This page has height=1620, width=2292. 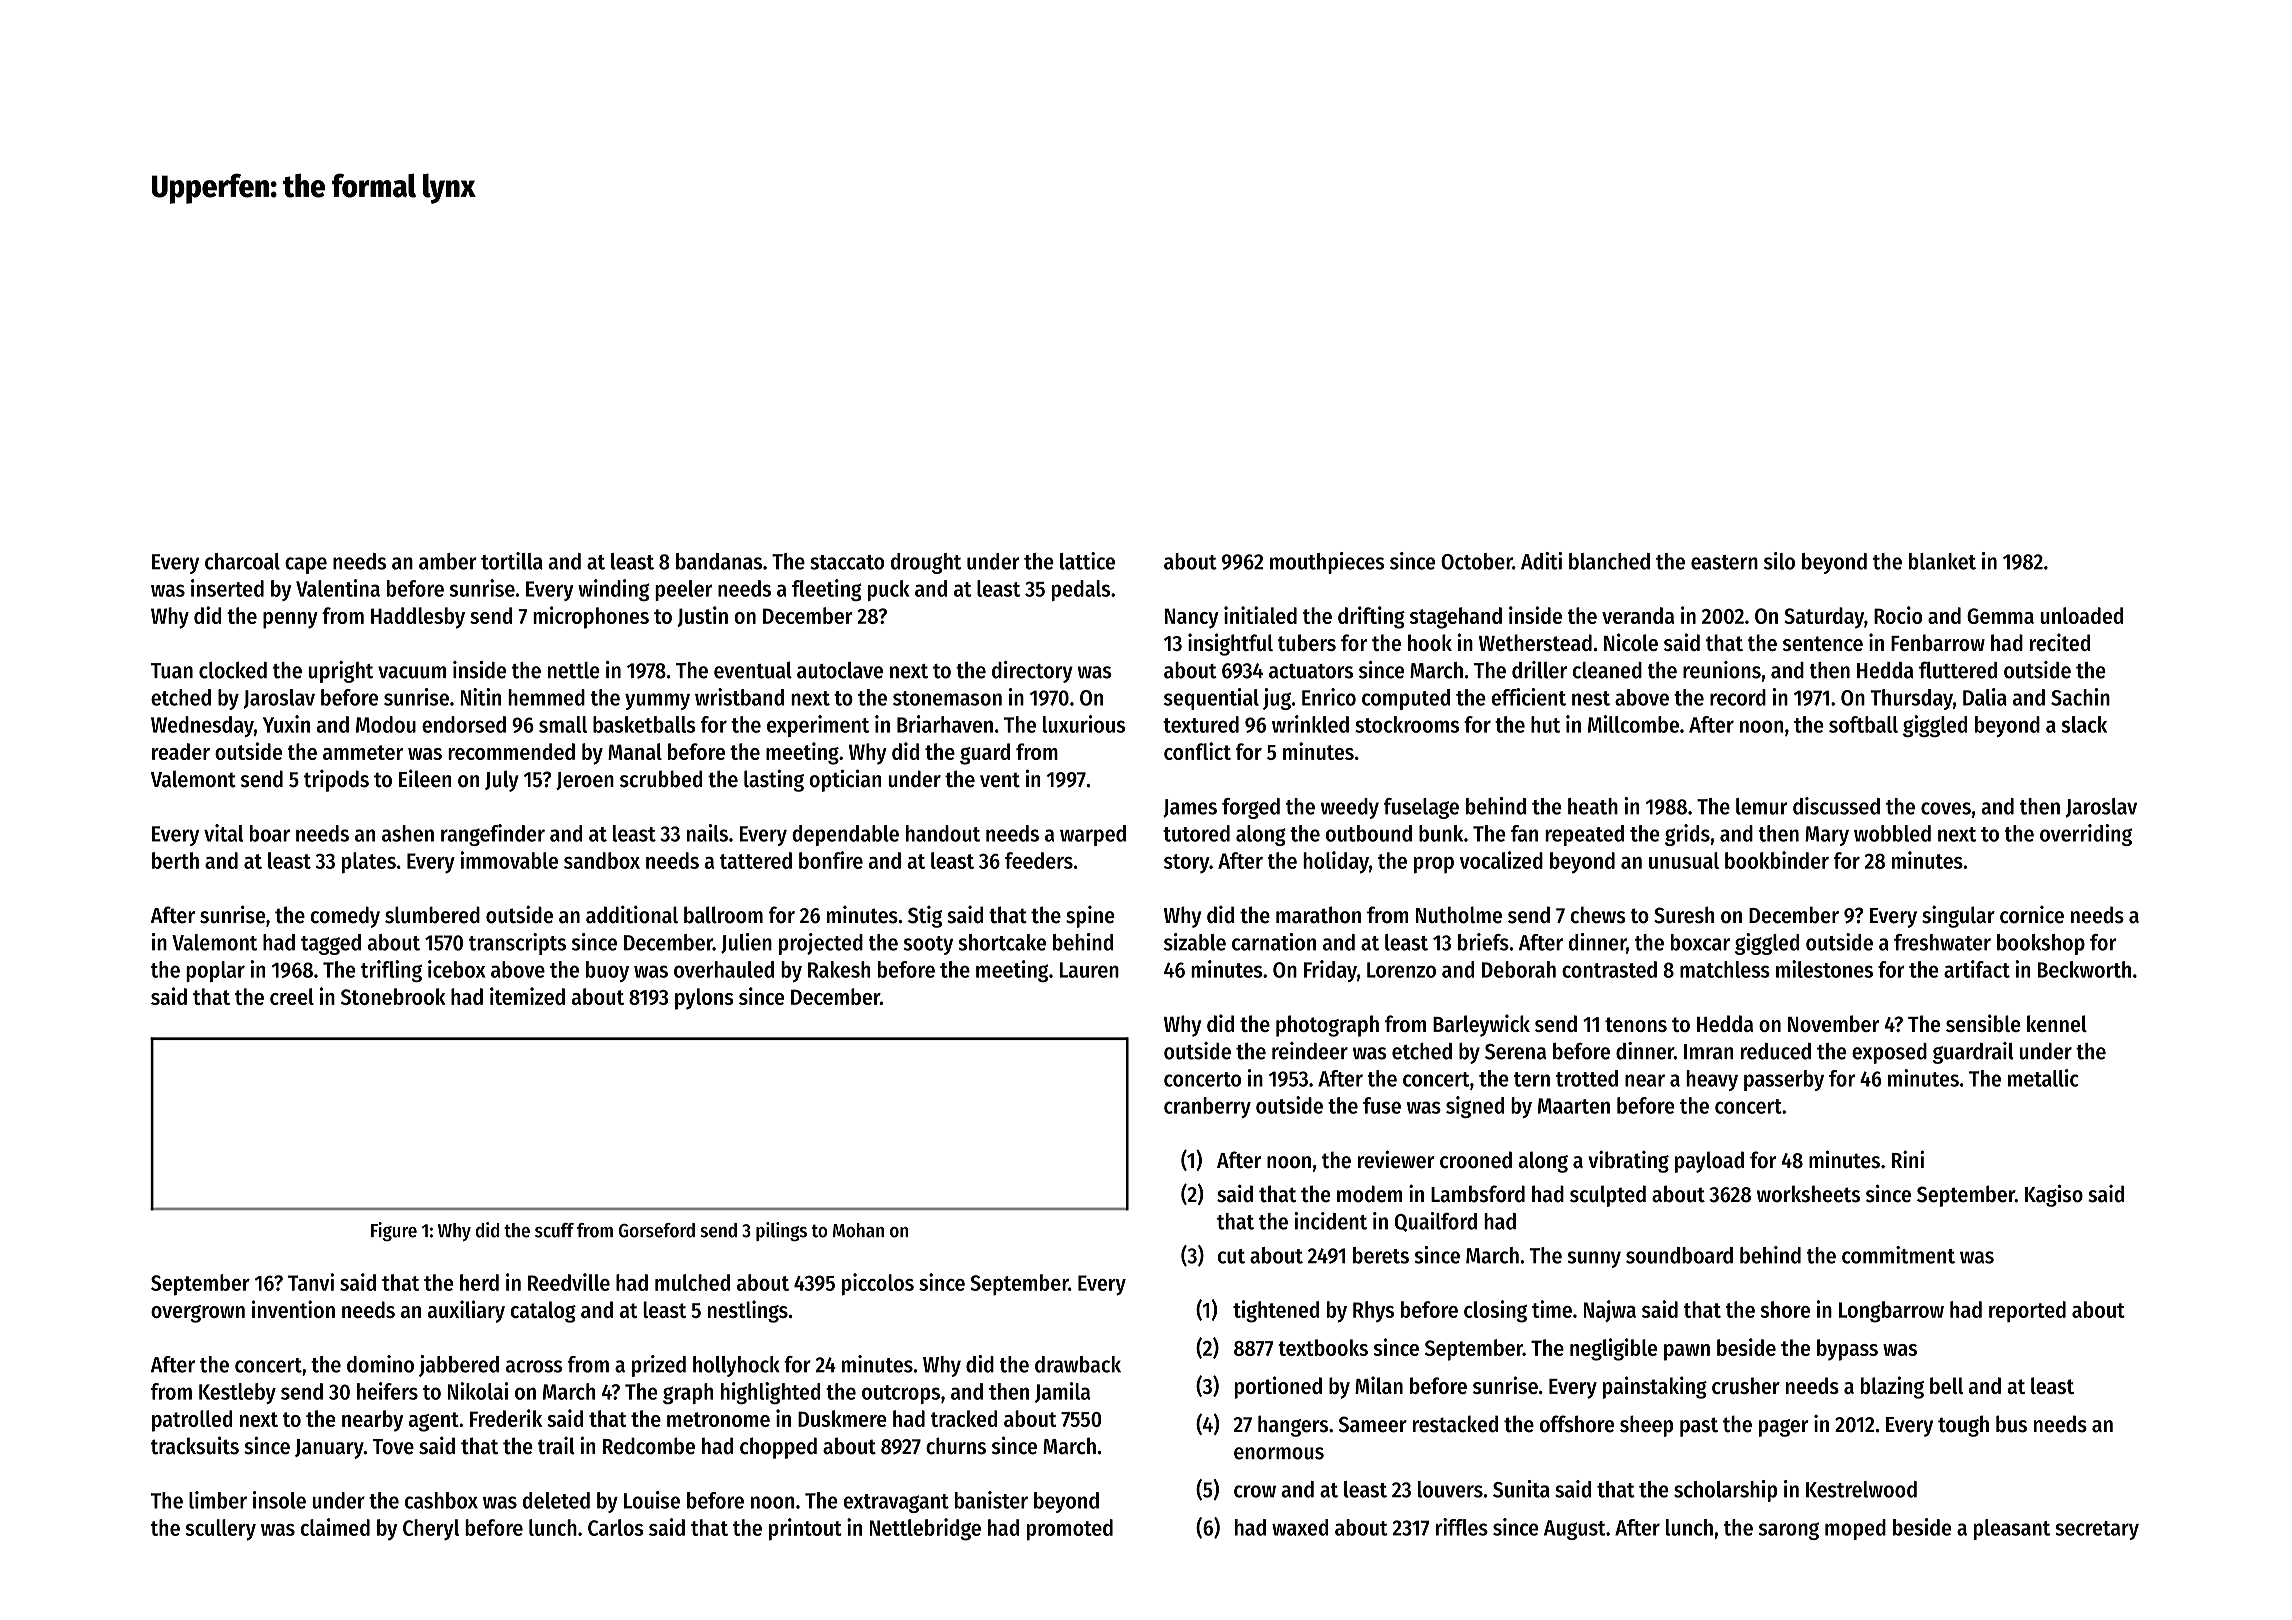 What do you see at coordinates (858, 1230) in the page?
I see `Mohan` at bounding box center [858, 1230].
